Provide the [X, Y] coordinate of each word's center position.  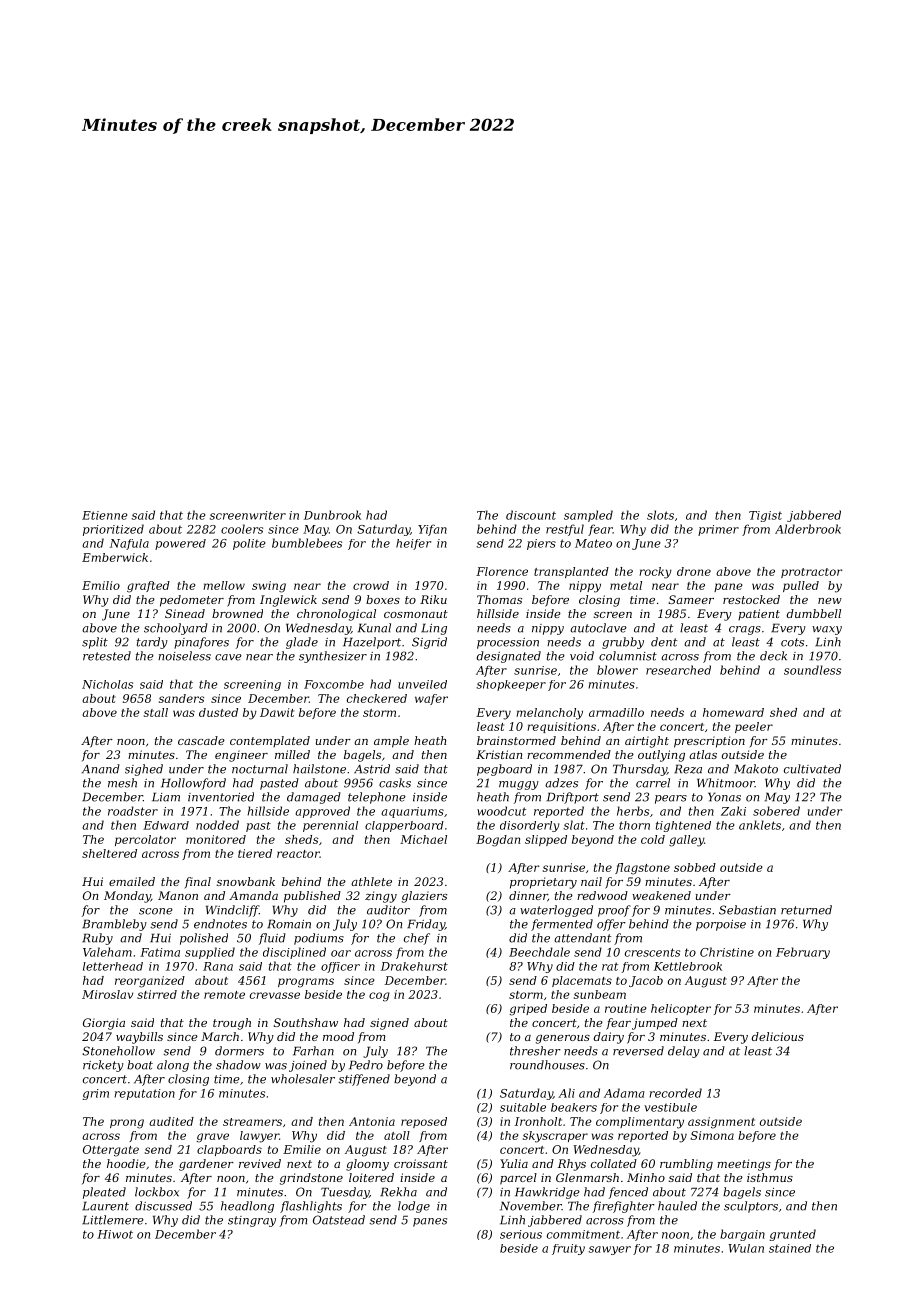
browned [237, 613]
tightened [683, 826]
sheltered [109, 853]
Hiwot [115, 1234]
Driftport [573, 798]
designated [509, 657]
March [220, 1036]
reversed [638, 1051]
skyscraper [555, 1137]
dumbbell [814, 613]
